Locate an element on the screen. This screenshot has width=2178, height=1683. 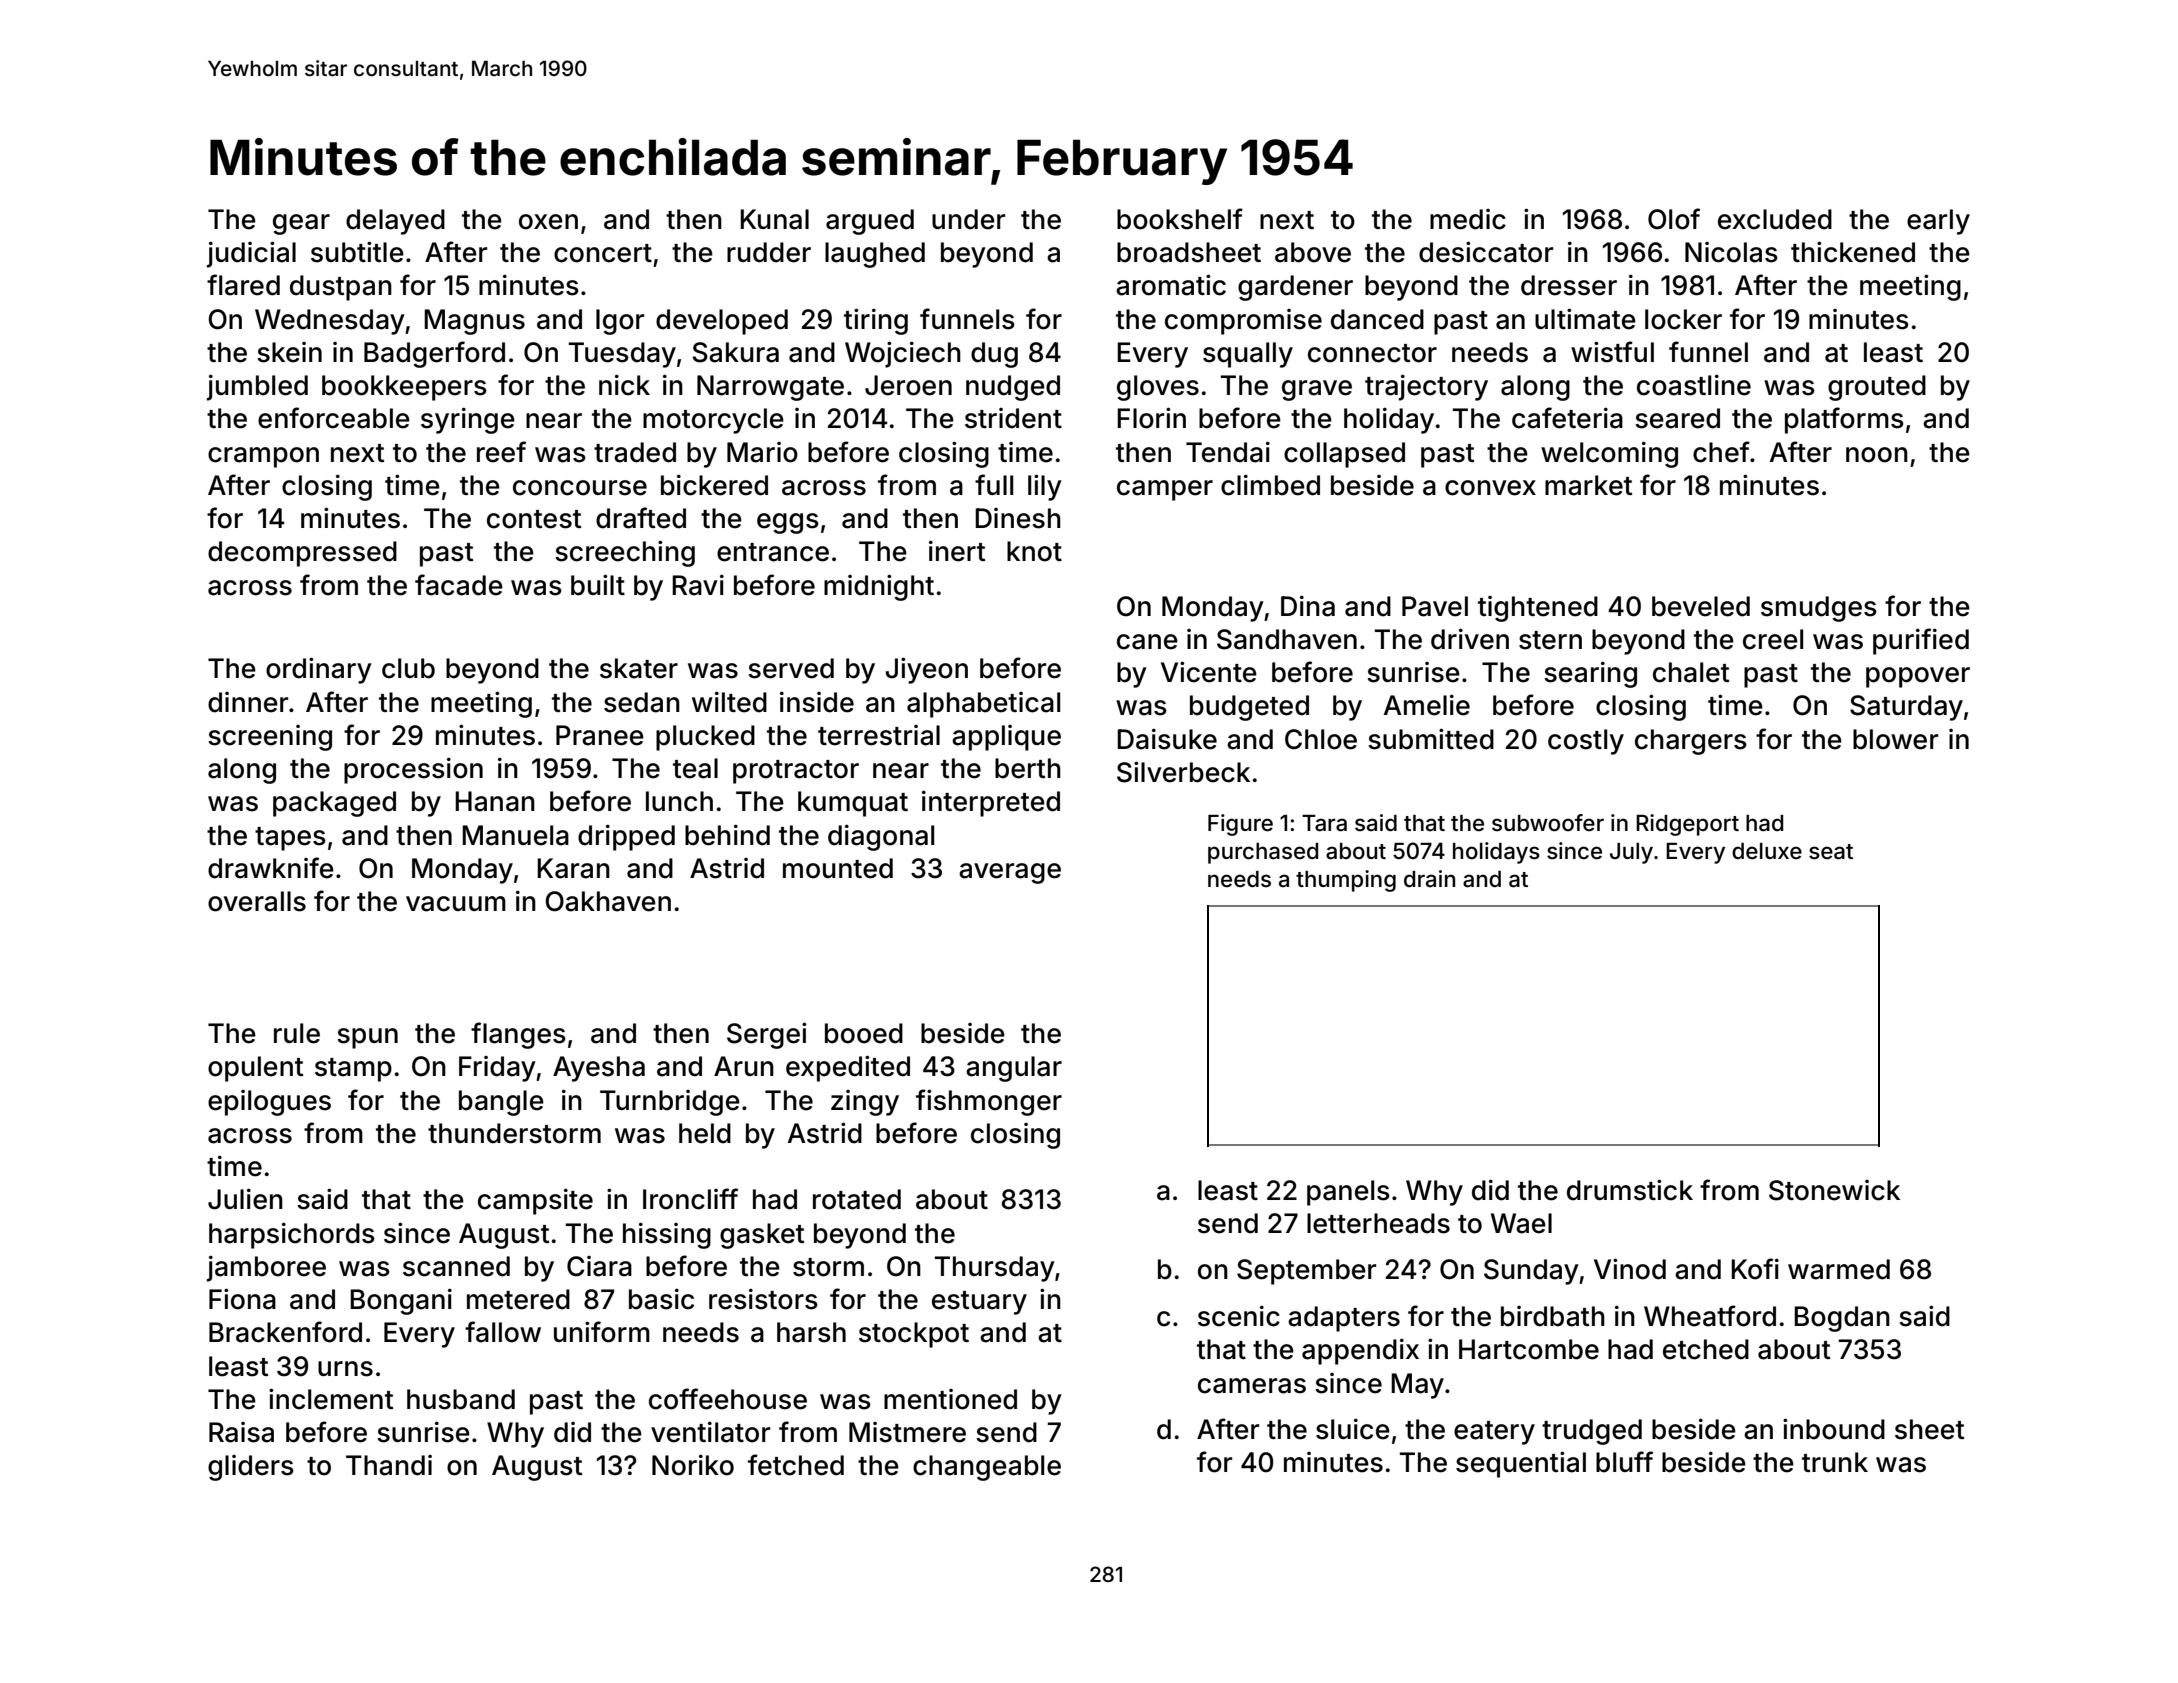
Mistmere is located at coordinates (907, 1432).
